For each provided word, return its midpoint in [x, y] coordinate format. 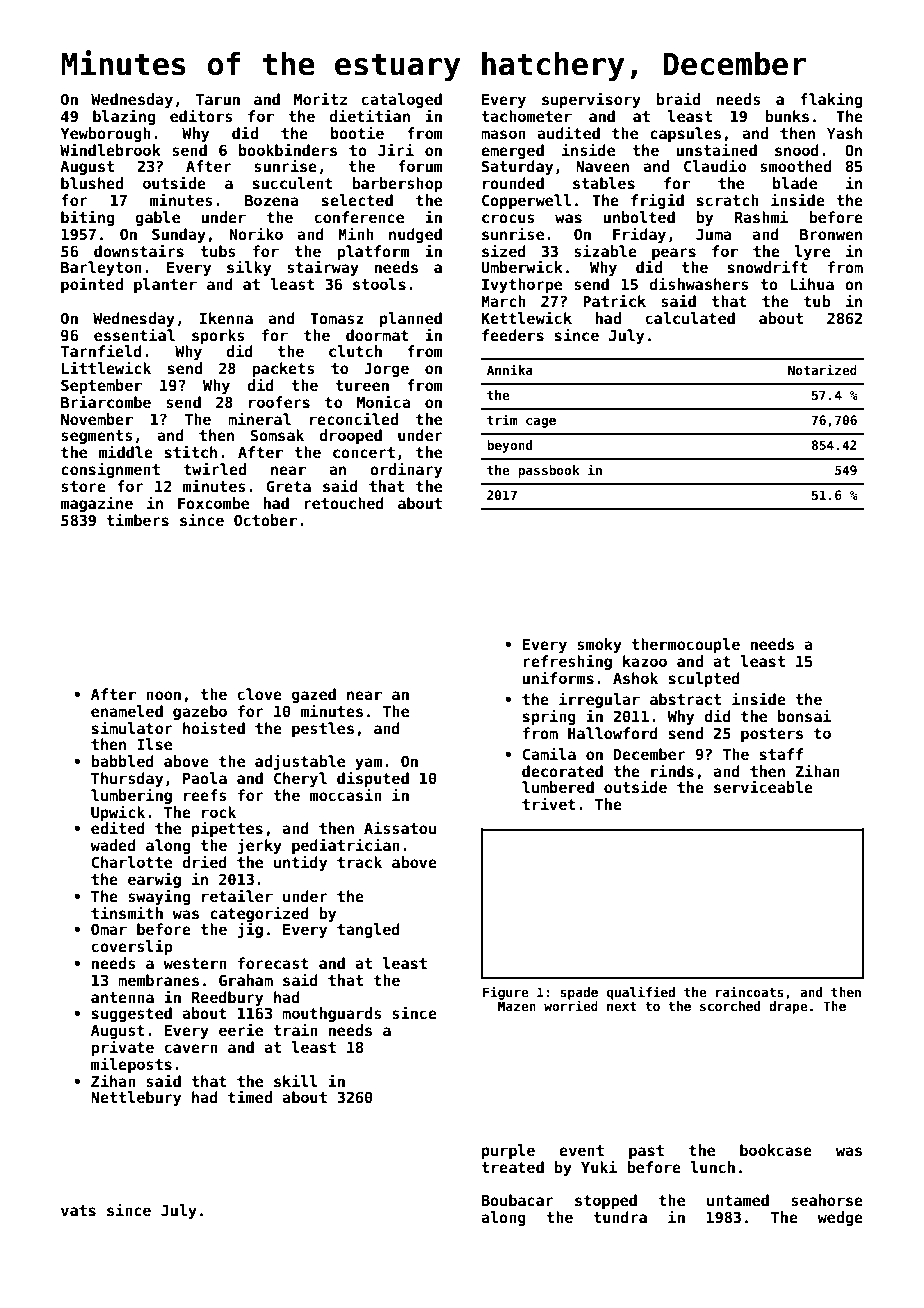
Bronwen [831, 234]
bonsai [804, 715]
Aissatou [400, 827]
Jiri [396, 149]
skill [296, 1080]
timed [250, 1096]
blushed [92, 183]
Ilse [154, 744]
